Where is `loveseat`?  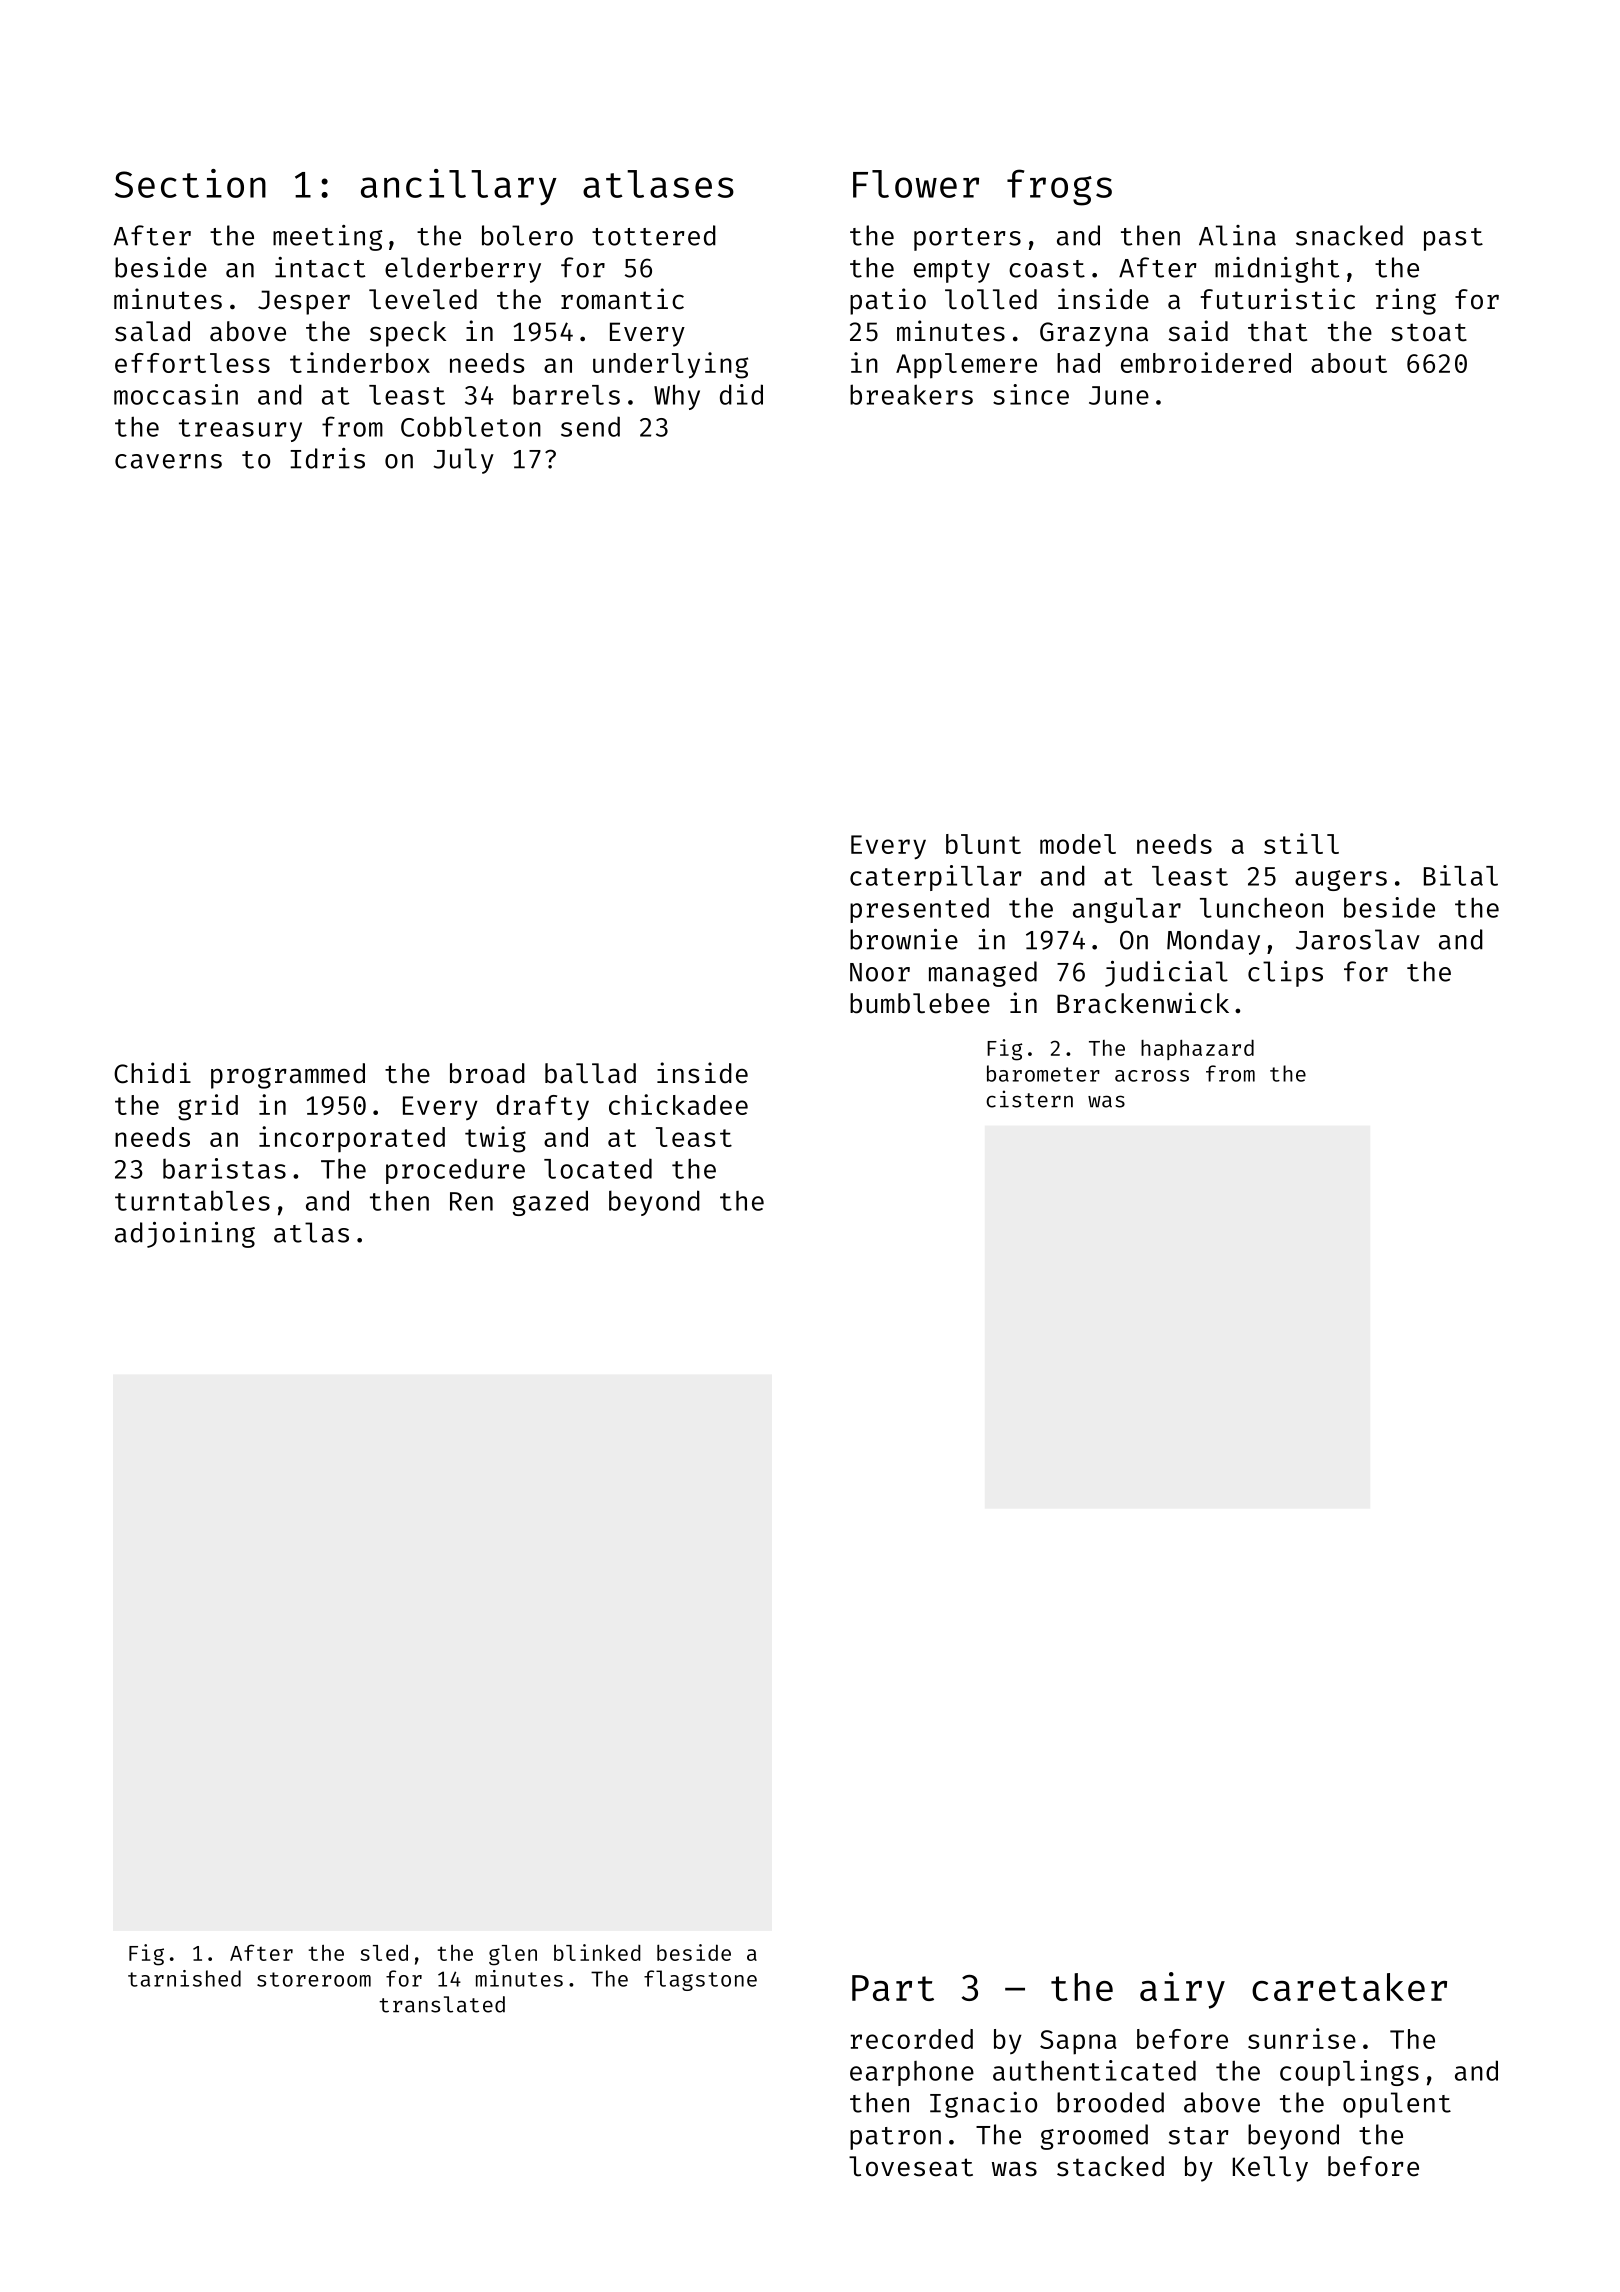 loveseat is located at coordinates (911, 2166).
